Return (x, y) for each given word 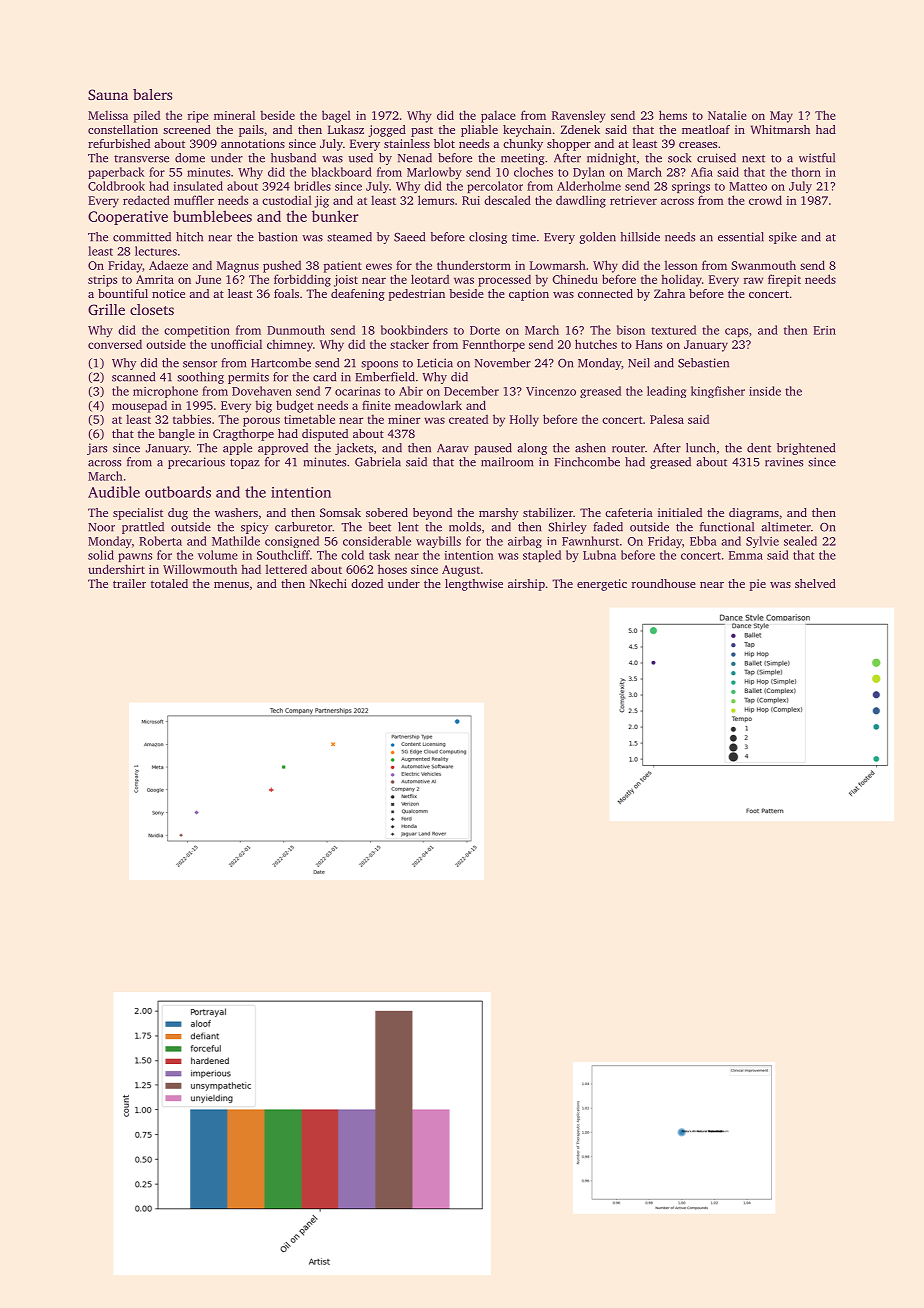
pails (251, 131)
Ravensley (578, 116)
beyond (432, 514)
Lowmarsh (558, 265)
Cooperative (128, 218)
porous (261, 422)
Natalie (727, 115)
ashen (590, 448)
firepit (784, 280)
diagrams (754, 514)
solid (101, 555)
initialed (680, 512)
